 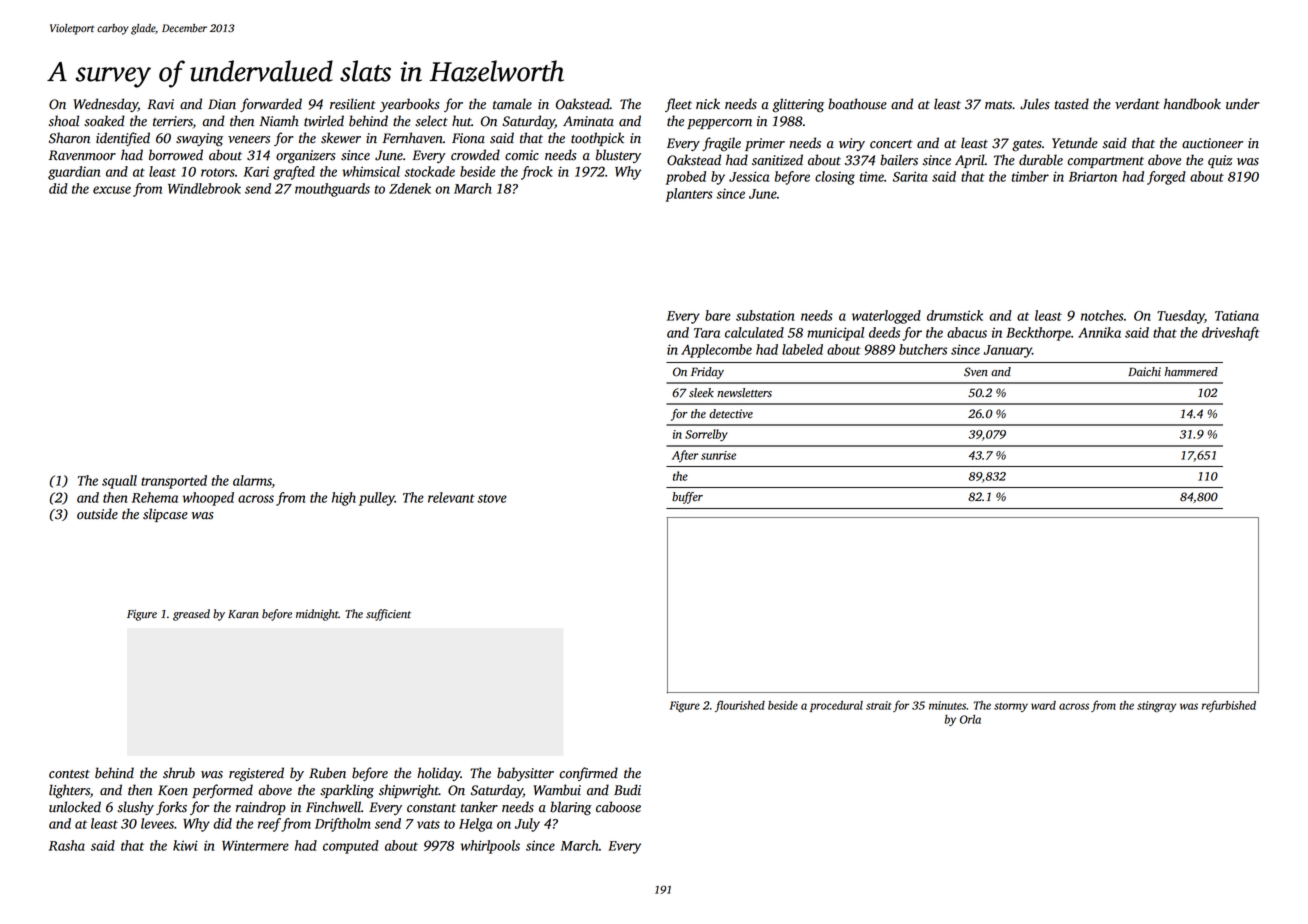 What do you see at coordinates (708, 104) in the screenshot?
I see `nick` at bounding box center [708, 104].
